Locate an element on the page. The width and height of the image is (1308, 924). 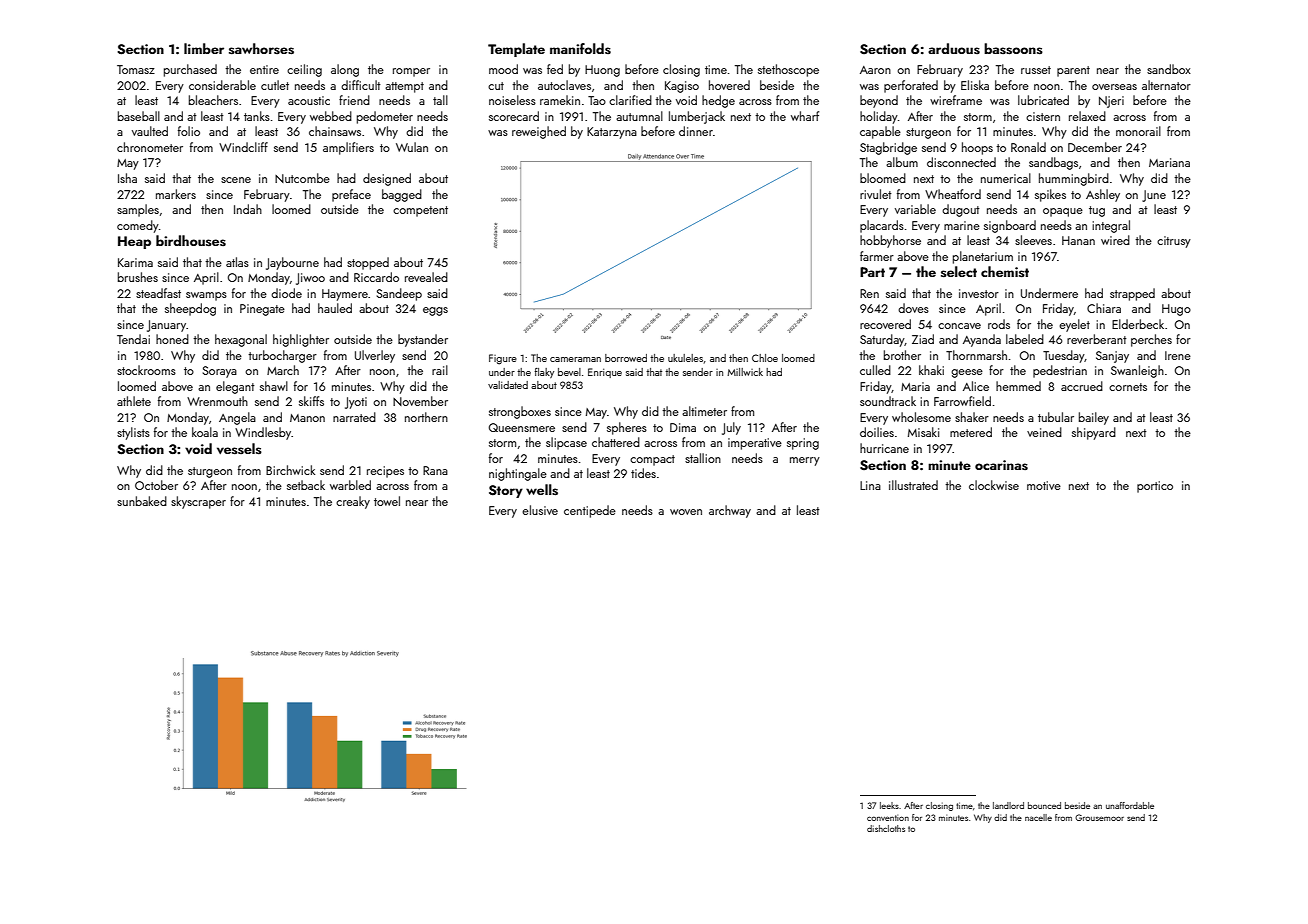
Grousemoor is located at coordinates (1099, 817).
